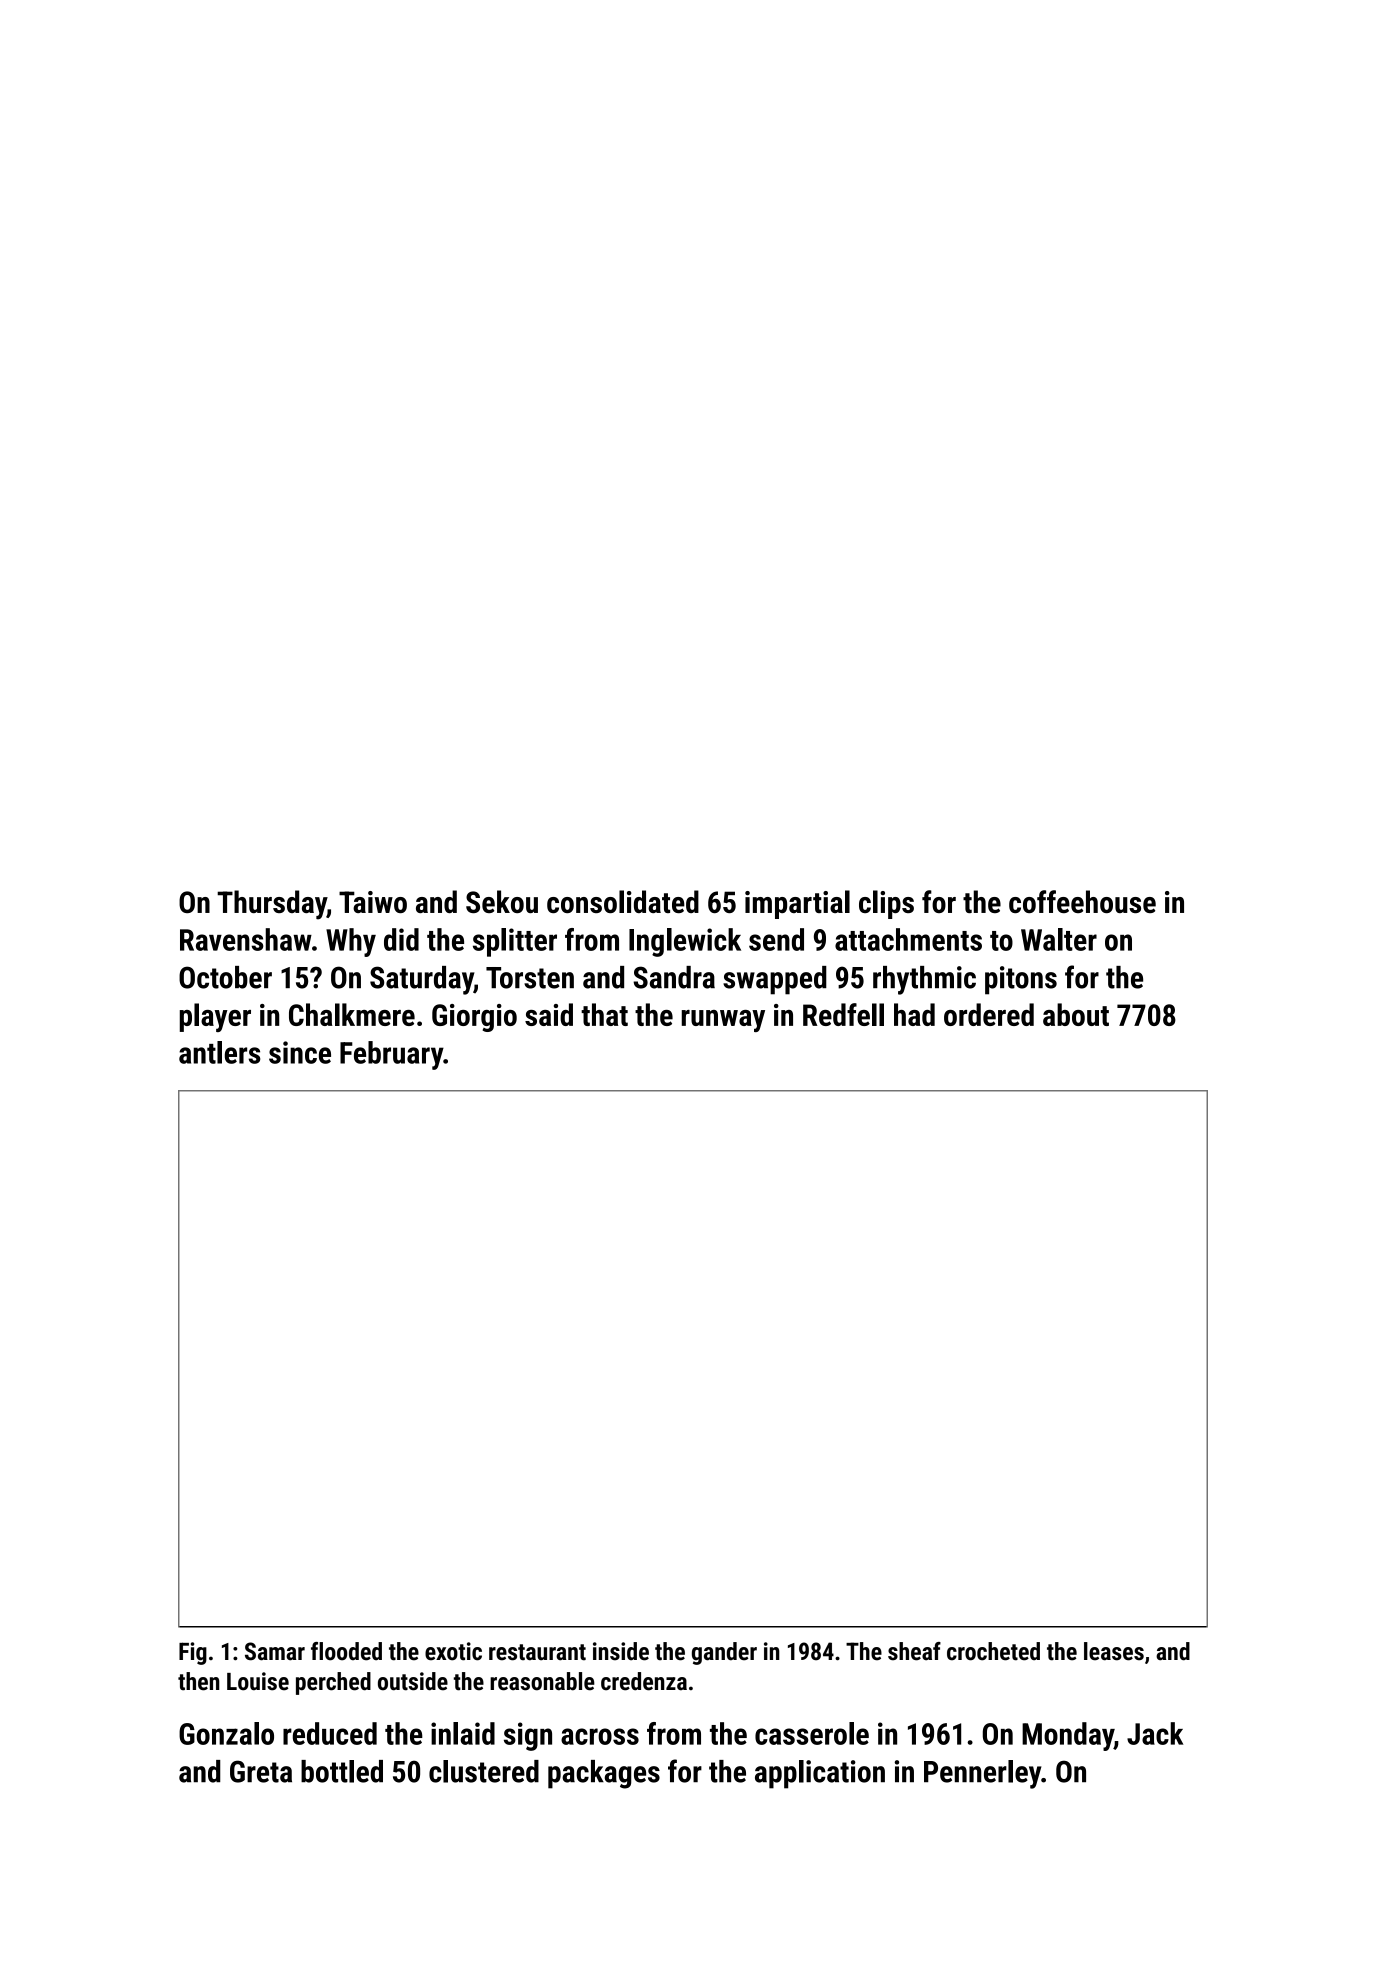  Describe the element at coordinates (226, 1733) in the document. I see `Gonzalo` at that location.
